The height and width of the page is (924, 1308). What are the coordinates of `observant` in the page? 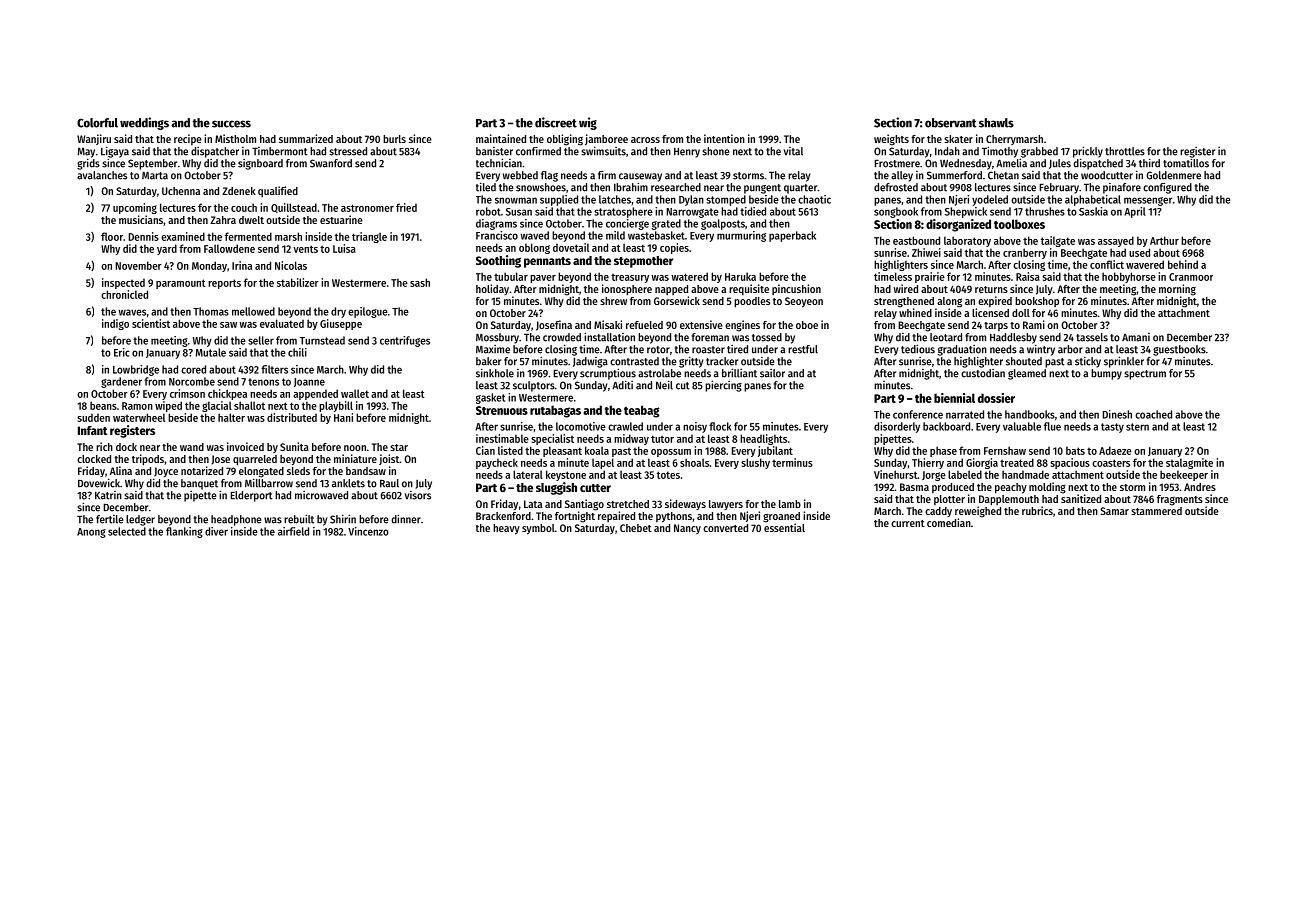 It's located at (951, 123).
